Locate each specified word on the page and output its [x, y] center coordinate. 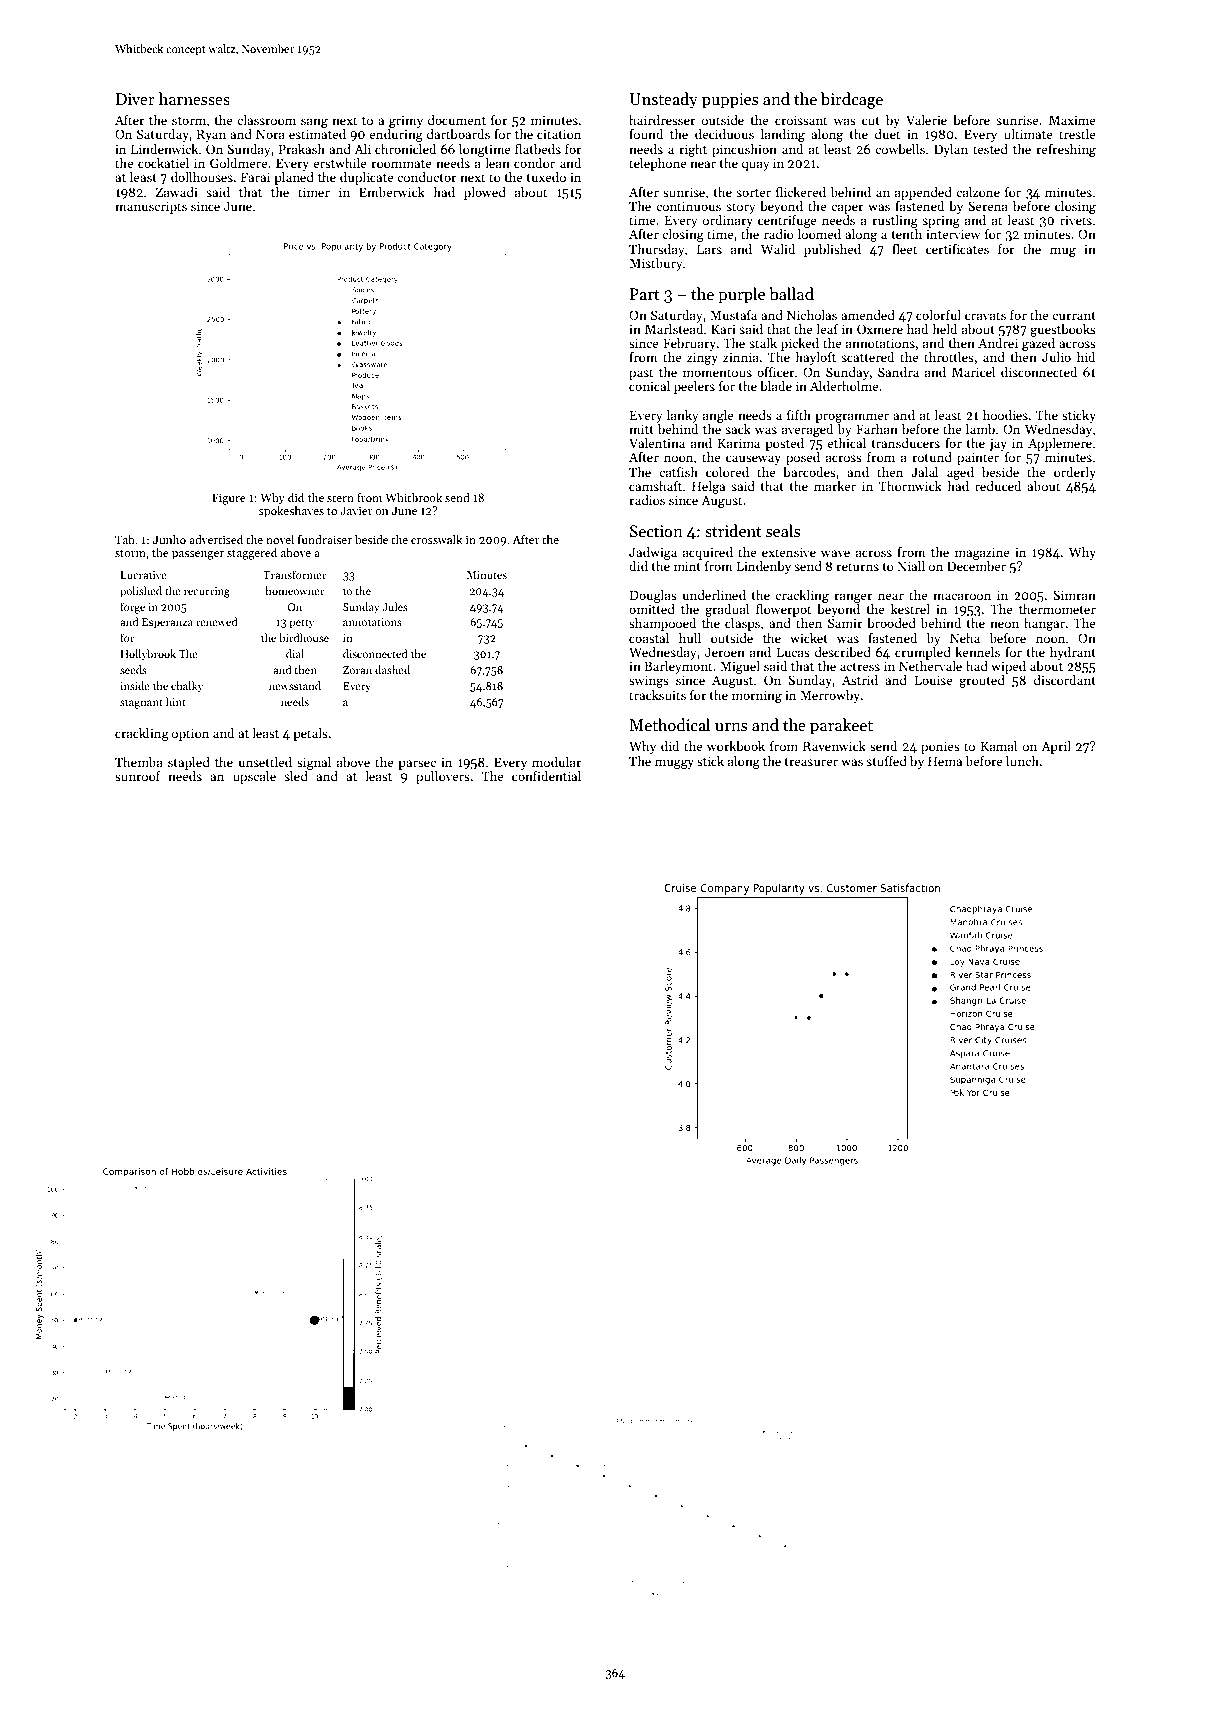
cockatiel [163, 163]
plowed [485, 193]
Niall [911, 566]
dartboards [458, 134]
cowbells [900, 149]
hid [1086, 357]
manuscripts [151, 207]
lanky [683, 416]
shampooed [662, 624]
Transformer [294, 574]
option [190, 734]
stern [340, 498]
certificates [957, 249]
